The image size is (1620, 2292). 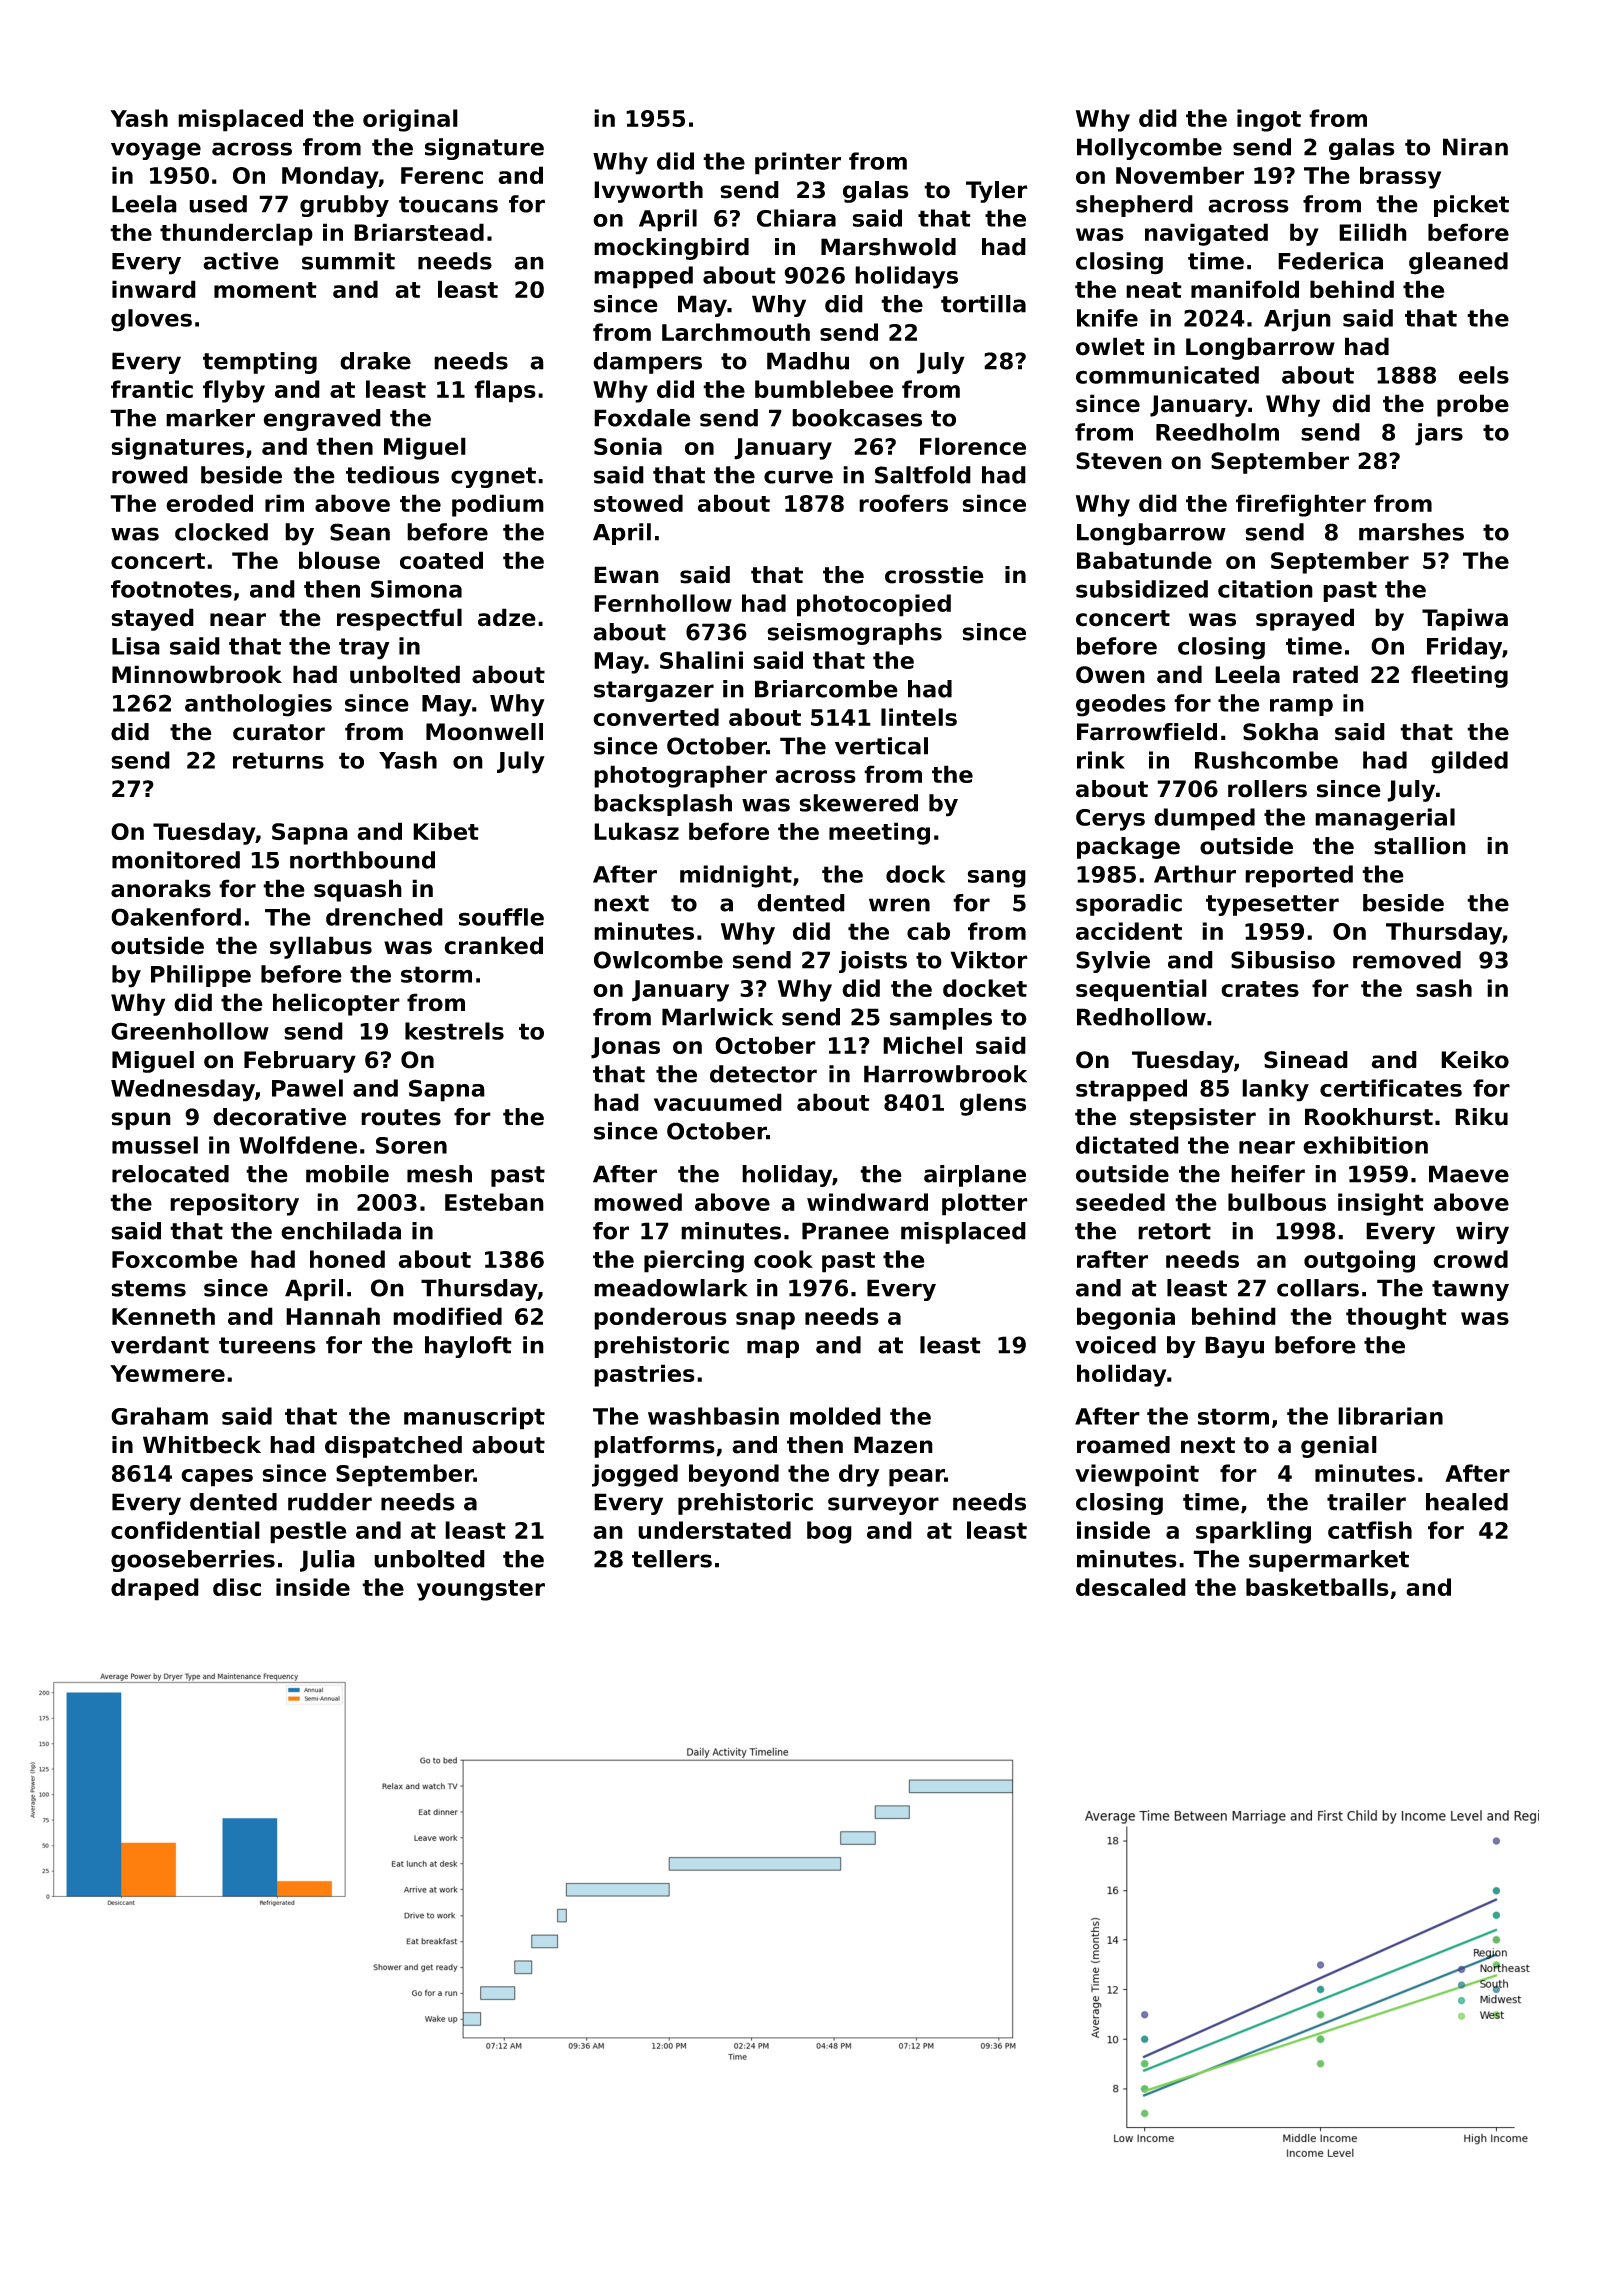 I want to click on stallion, so click(x=1420, y=846).
